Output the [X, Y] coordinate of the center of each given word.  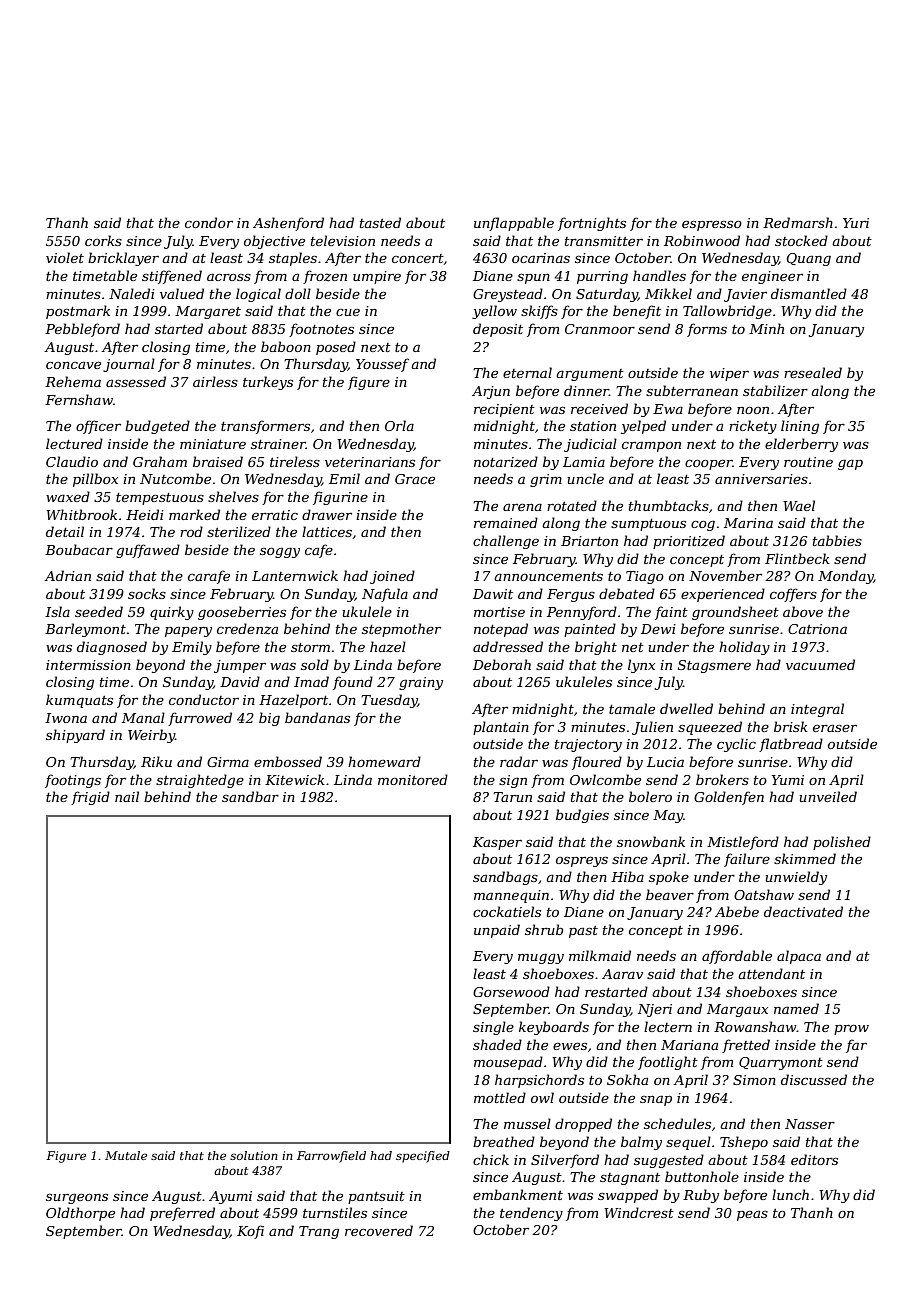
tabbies [837, 540]
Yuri [856, 223]
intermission [88, 665]
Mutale [126, 1155]
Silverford [565, 1161]
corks [103, 240]
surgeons [77, 1198]
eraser [835, 728]
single [493, 1028]
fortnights [592, 224]
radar [519, 761]
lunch [790, 1194]
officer [98, 427]
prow [851, 1030]
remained [506, 522]
